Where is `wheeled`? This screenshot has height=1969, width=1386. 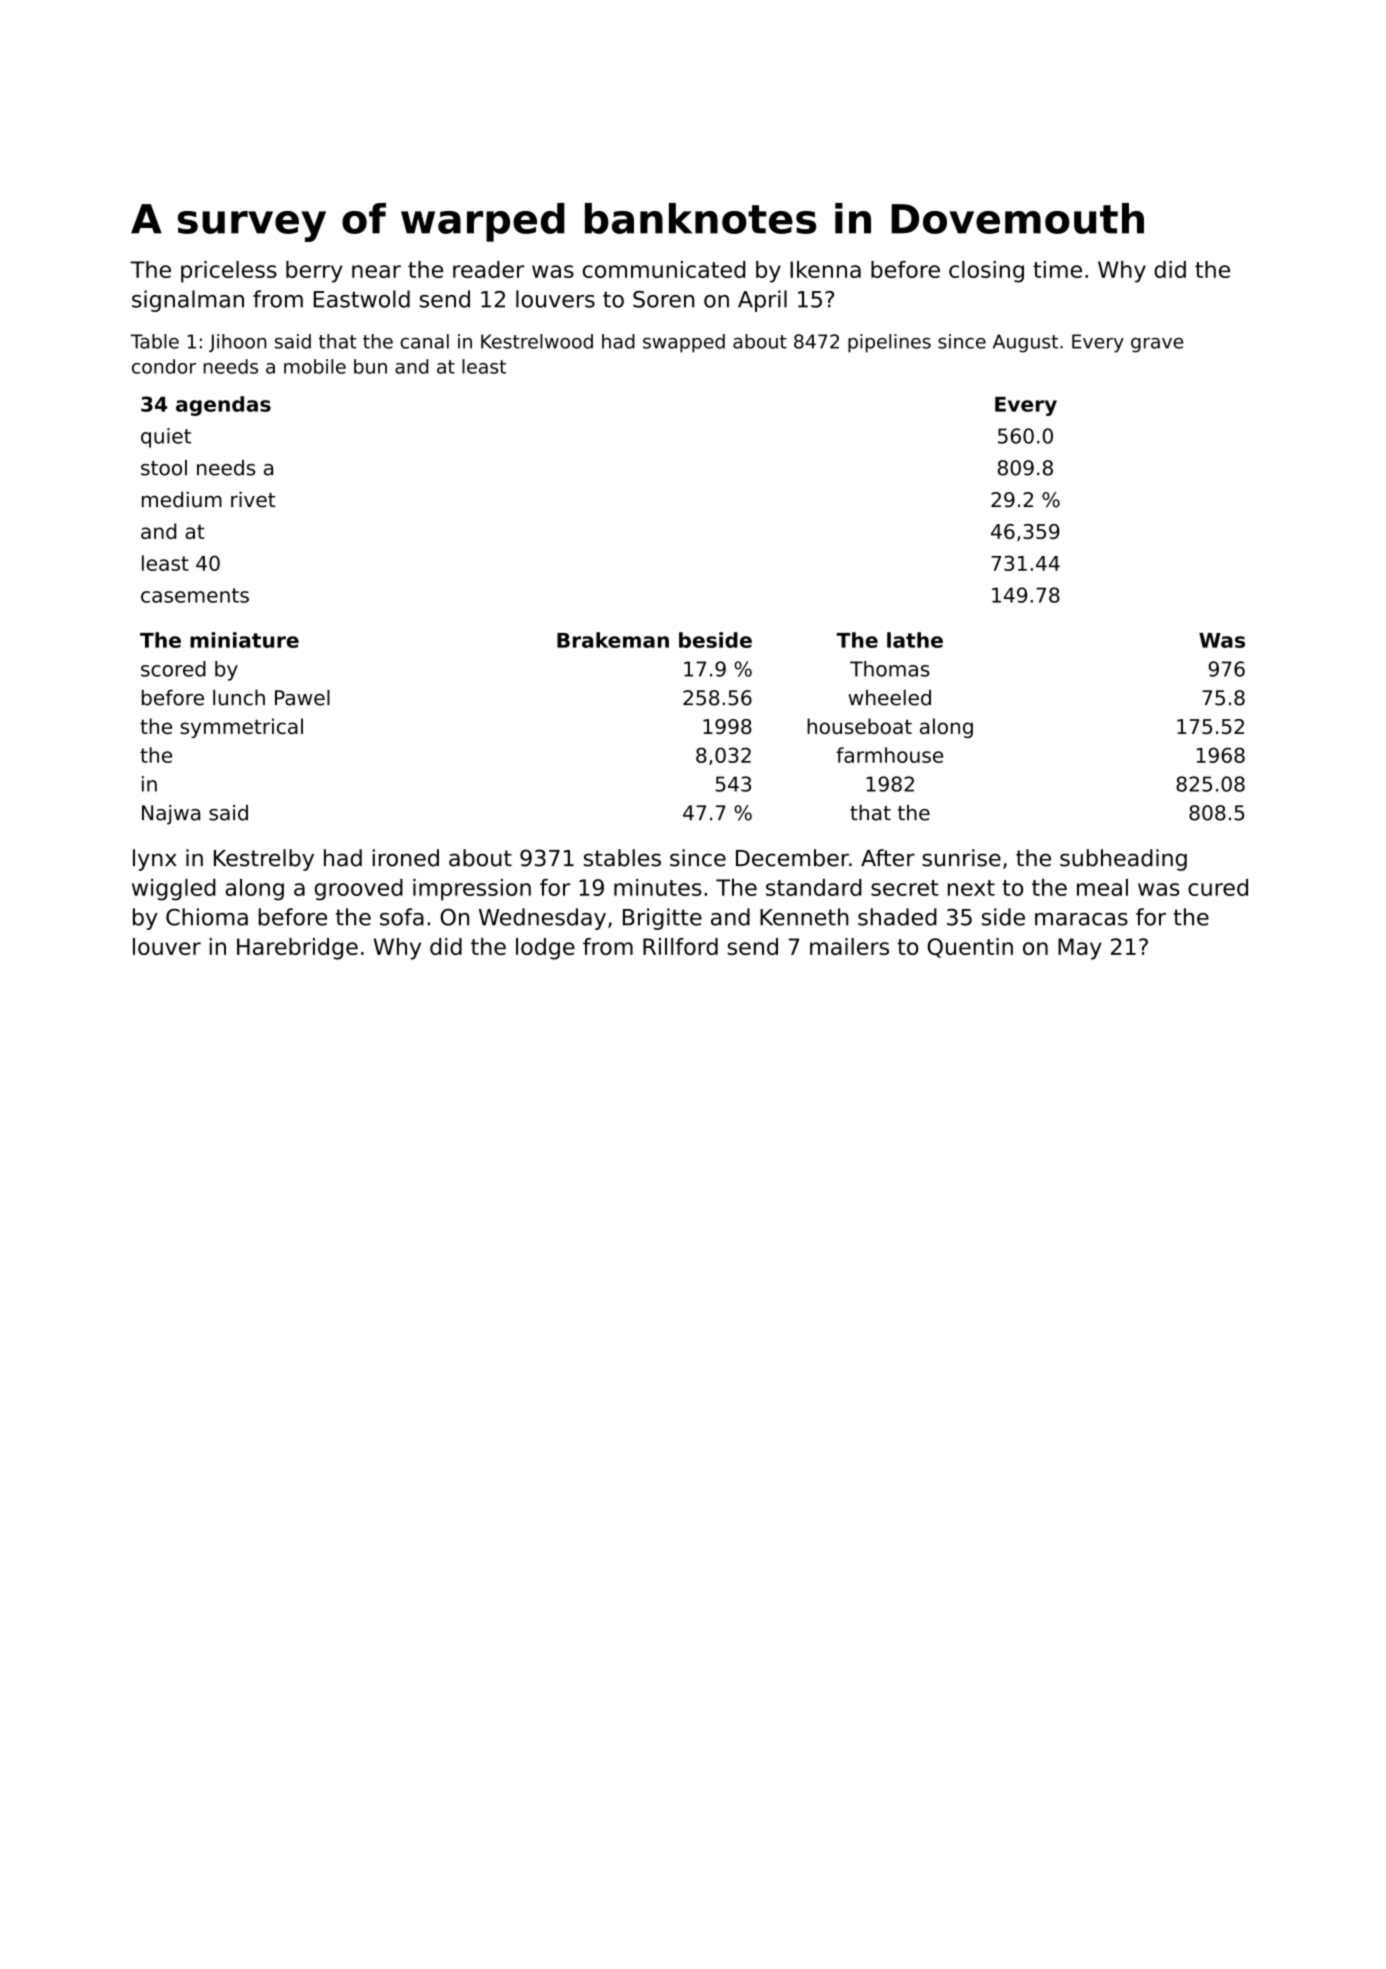
wheeled is located at coordinates (889, 698).
